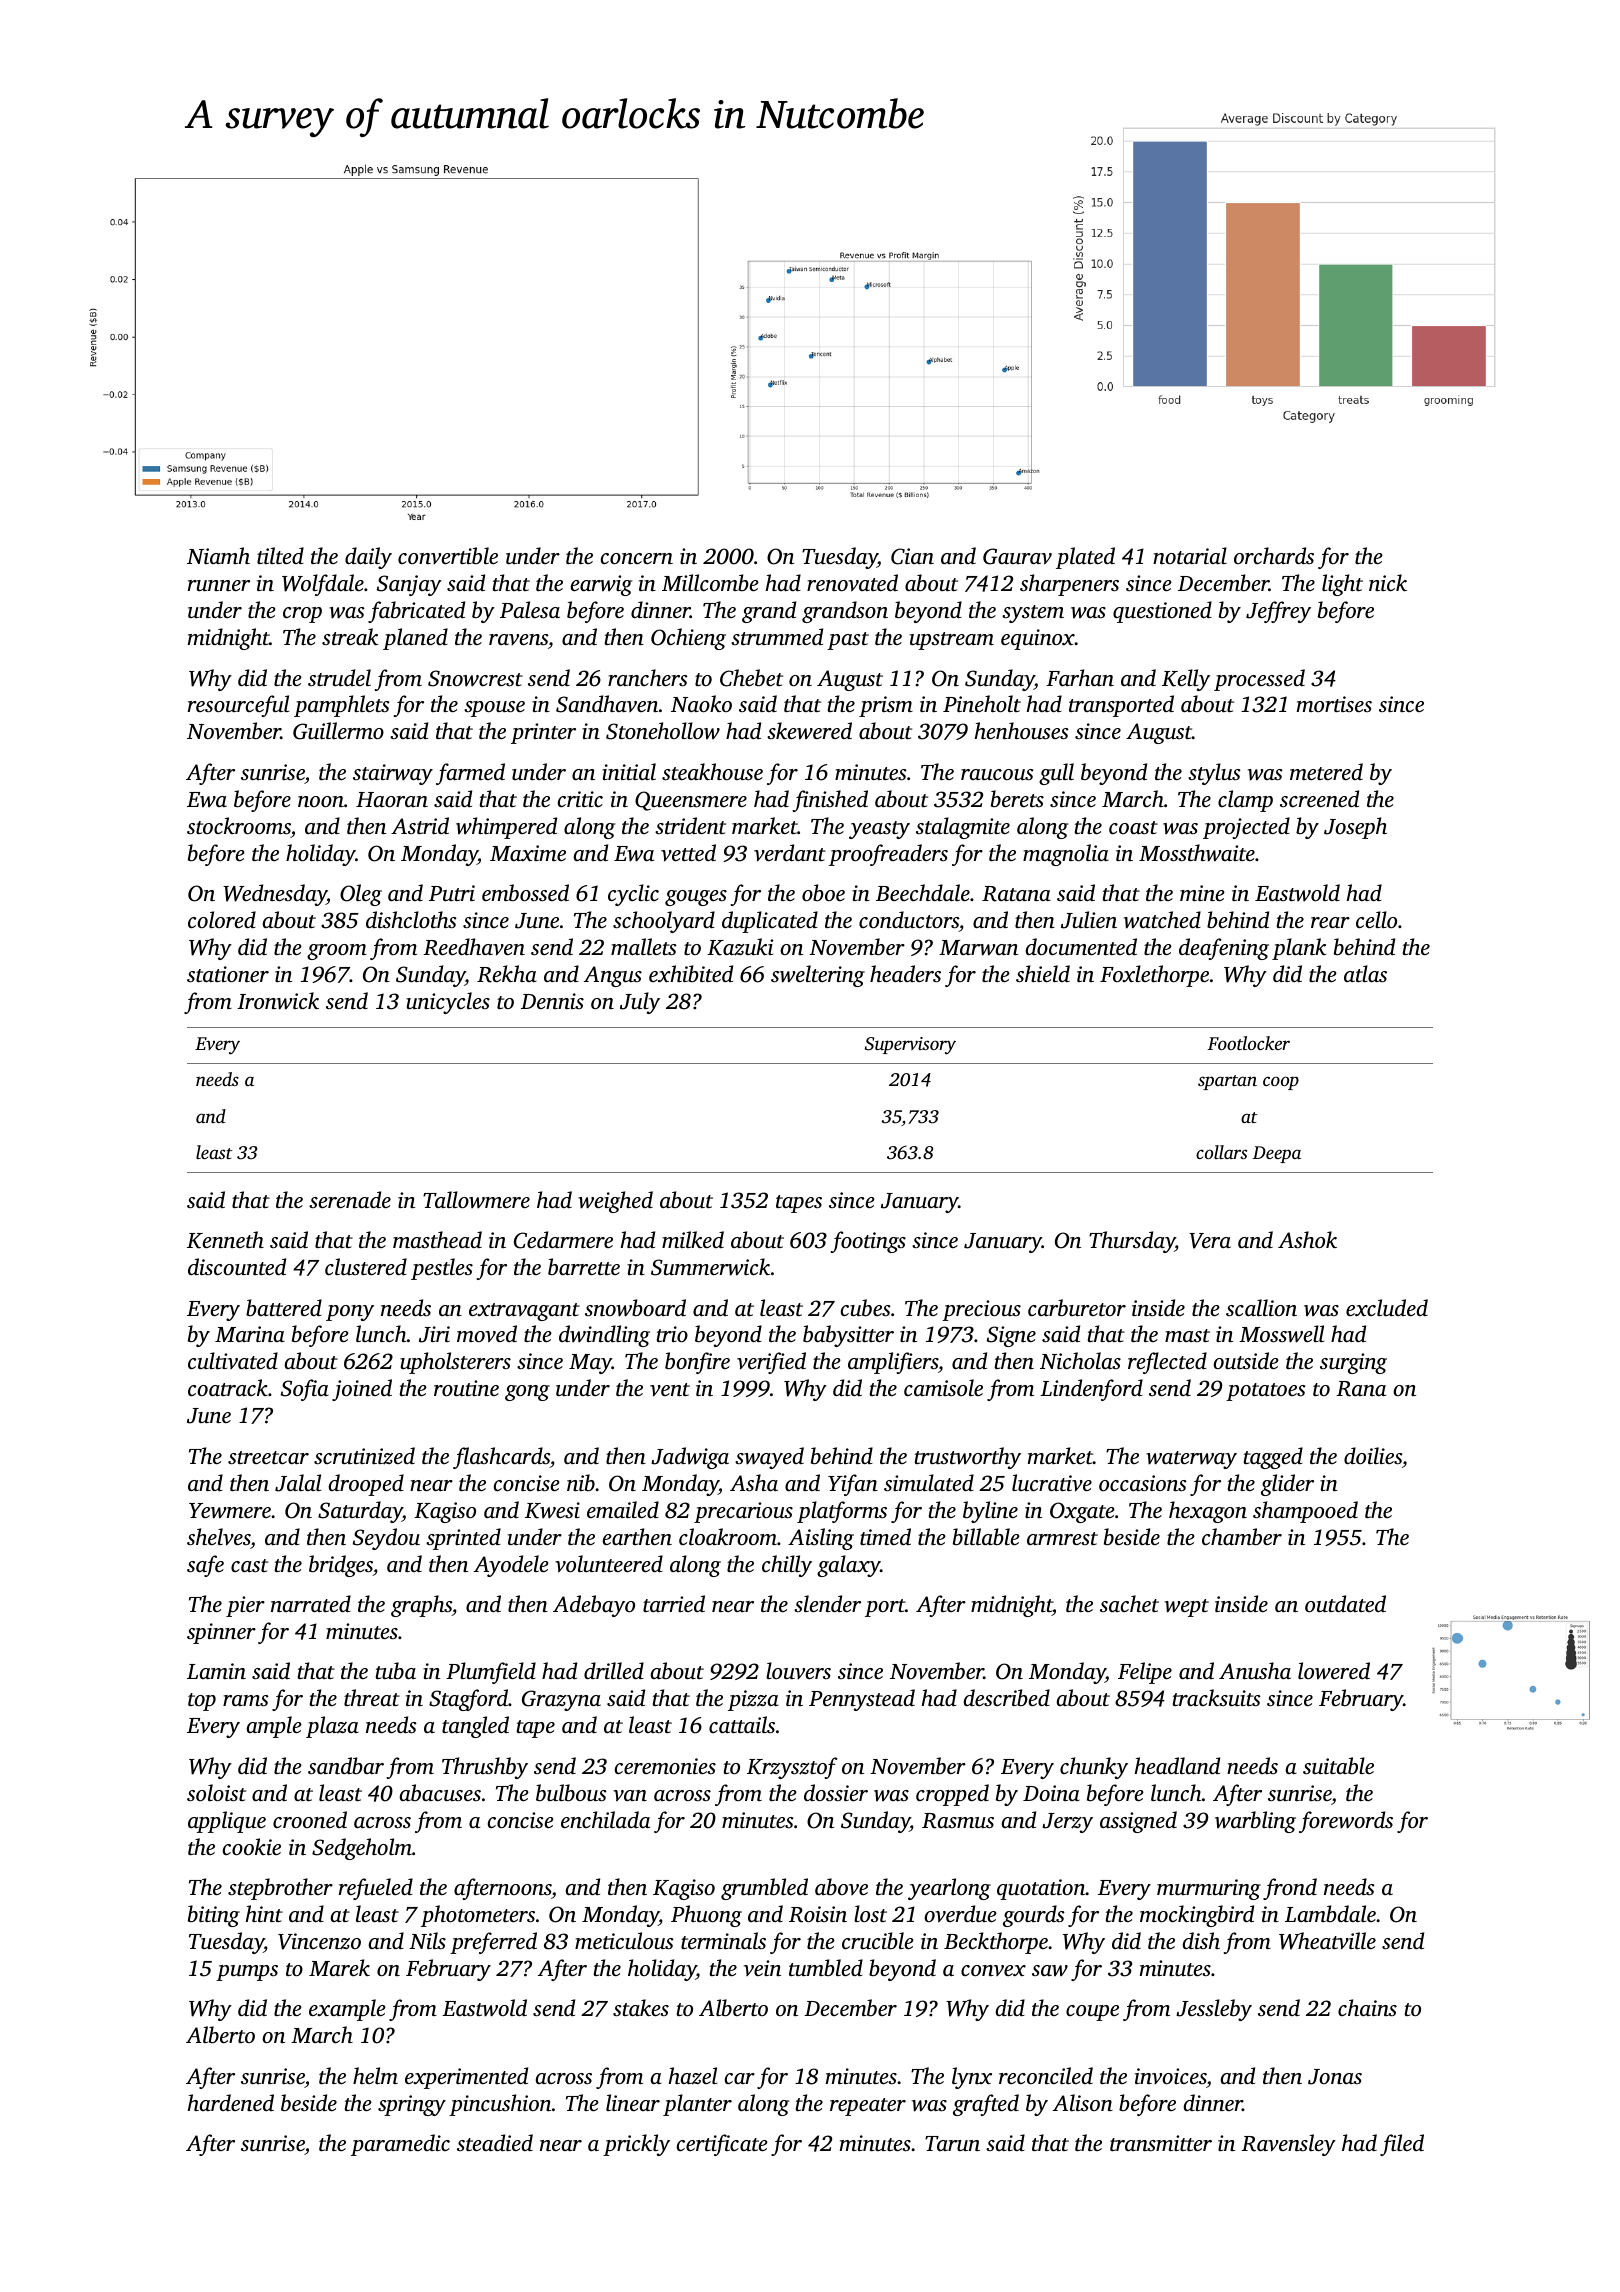  Describe the element at coordinates (1255, 1670) in the page. I see `Anusha` at that location.
